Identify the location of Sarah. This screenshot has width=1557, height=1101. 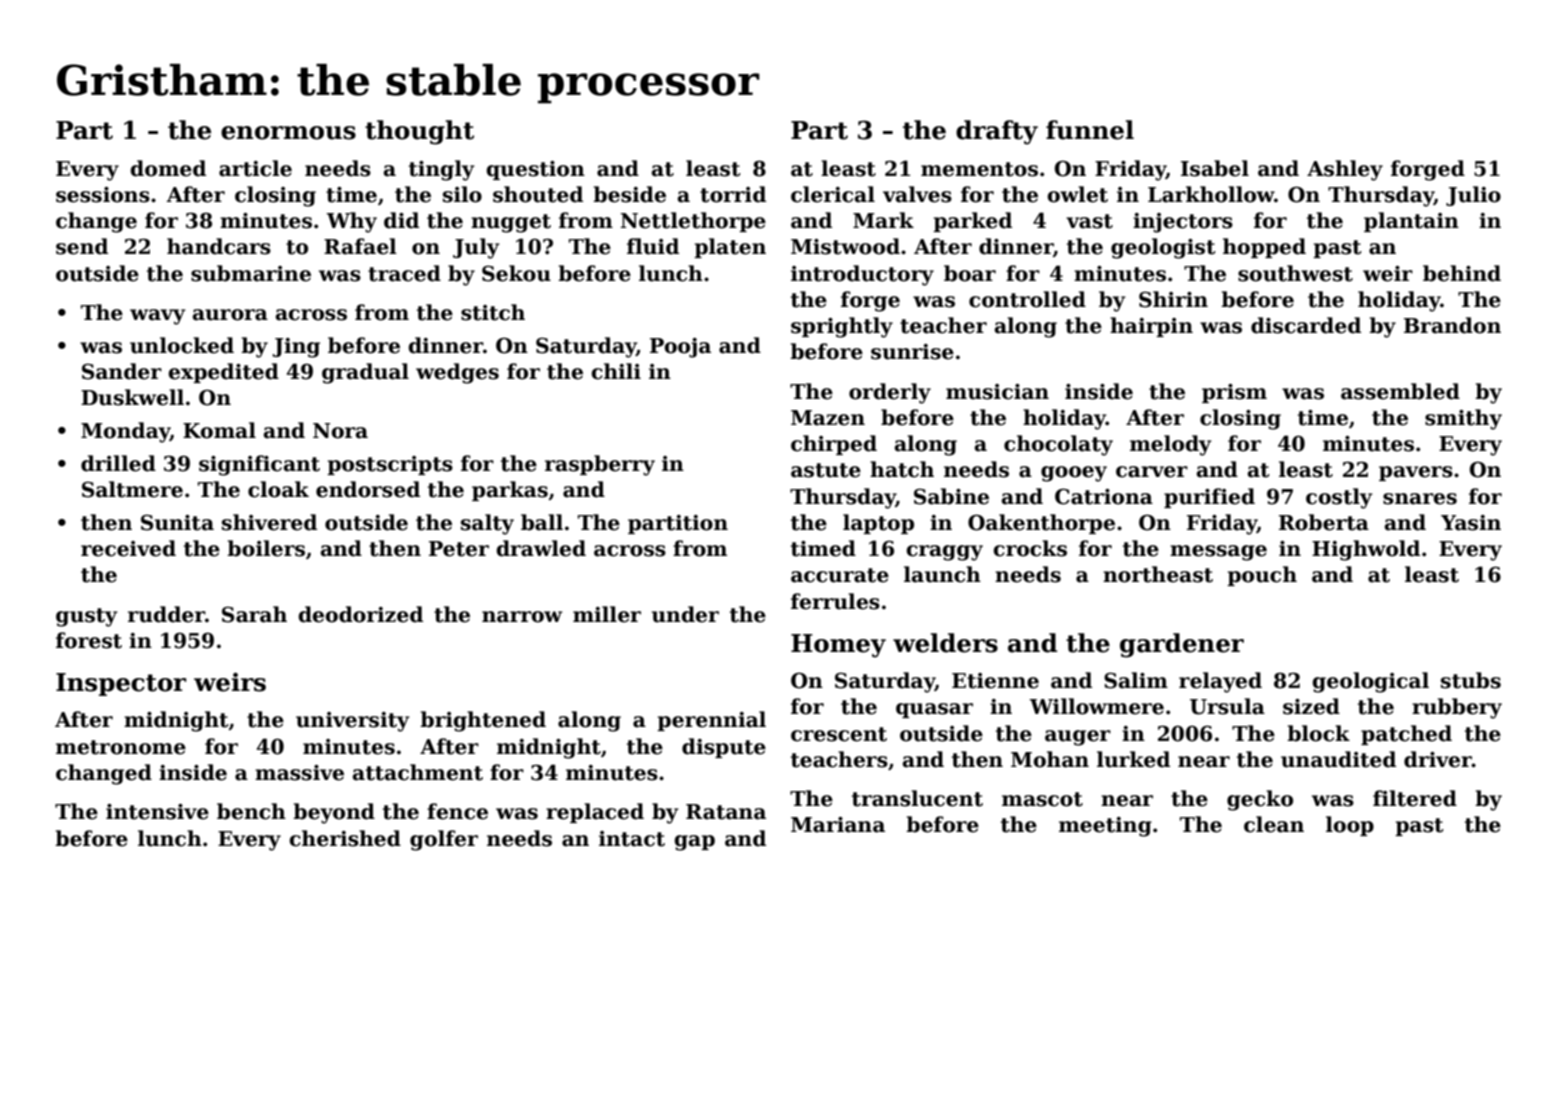
(254, 614).
